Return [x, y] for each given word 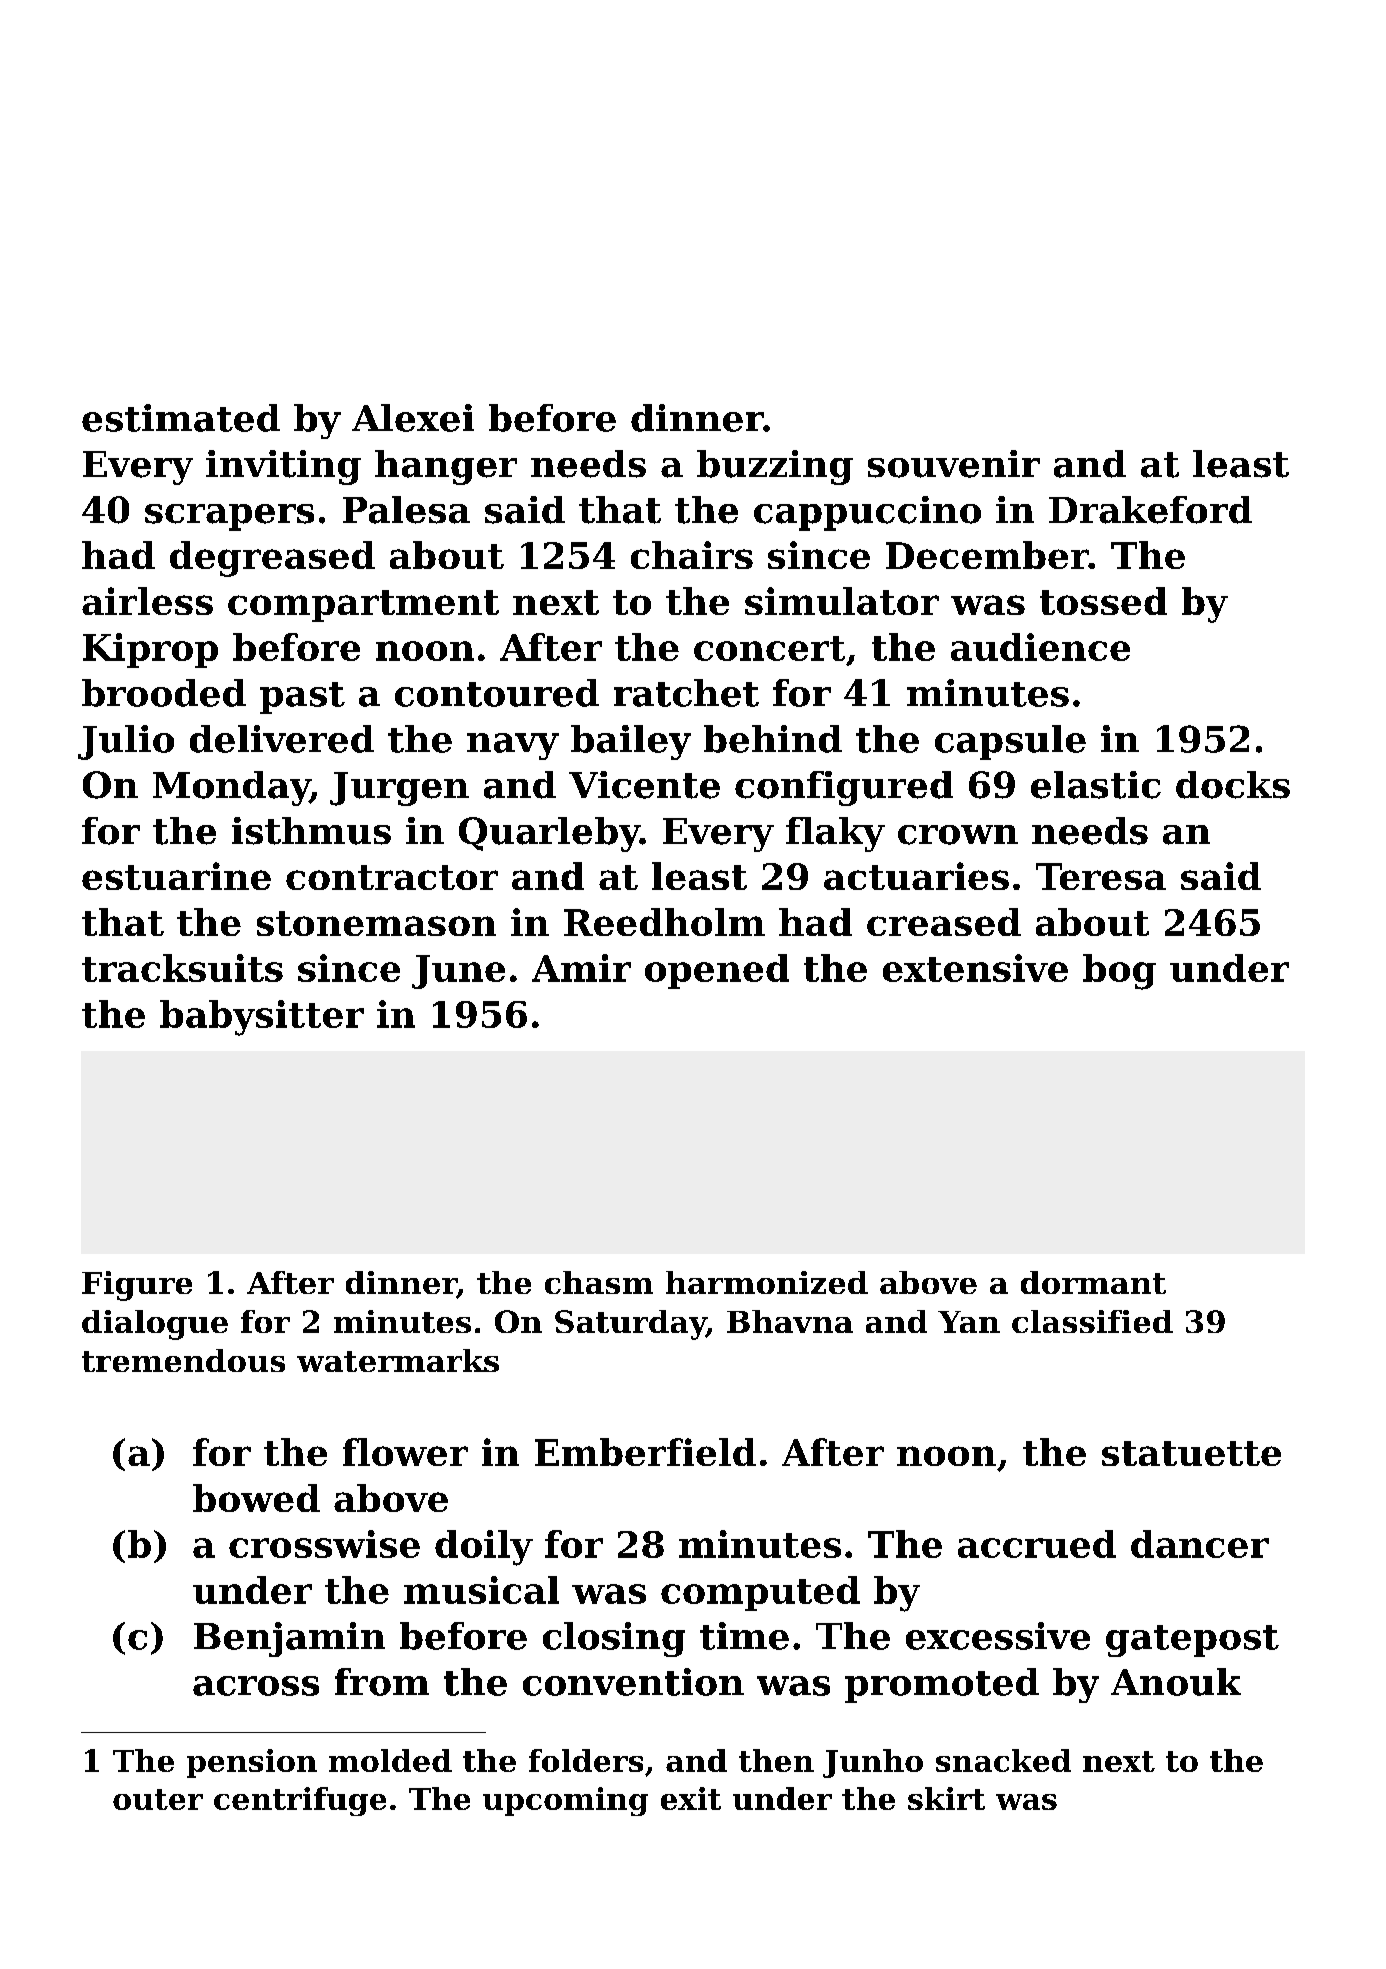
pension [252, 1763]
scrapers [229, 517]
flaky [835, 834]
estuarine [176, 876]
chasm [599, 1282]
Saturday [630, 1325]
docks [1233, 785]
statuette [1191, 1453]
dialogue [155, 1325]
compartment [363, 606]
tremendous [183, 1360]
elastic [1096, 785]
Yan [969, 1322]
